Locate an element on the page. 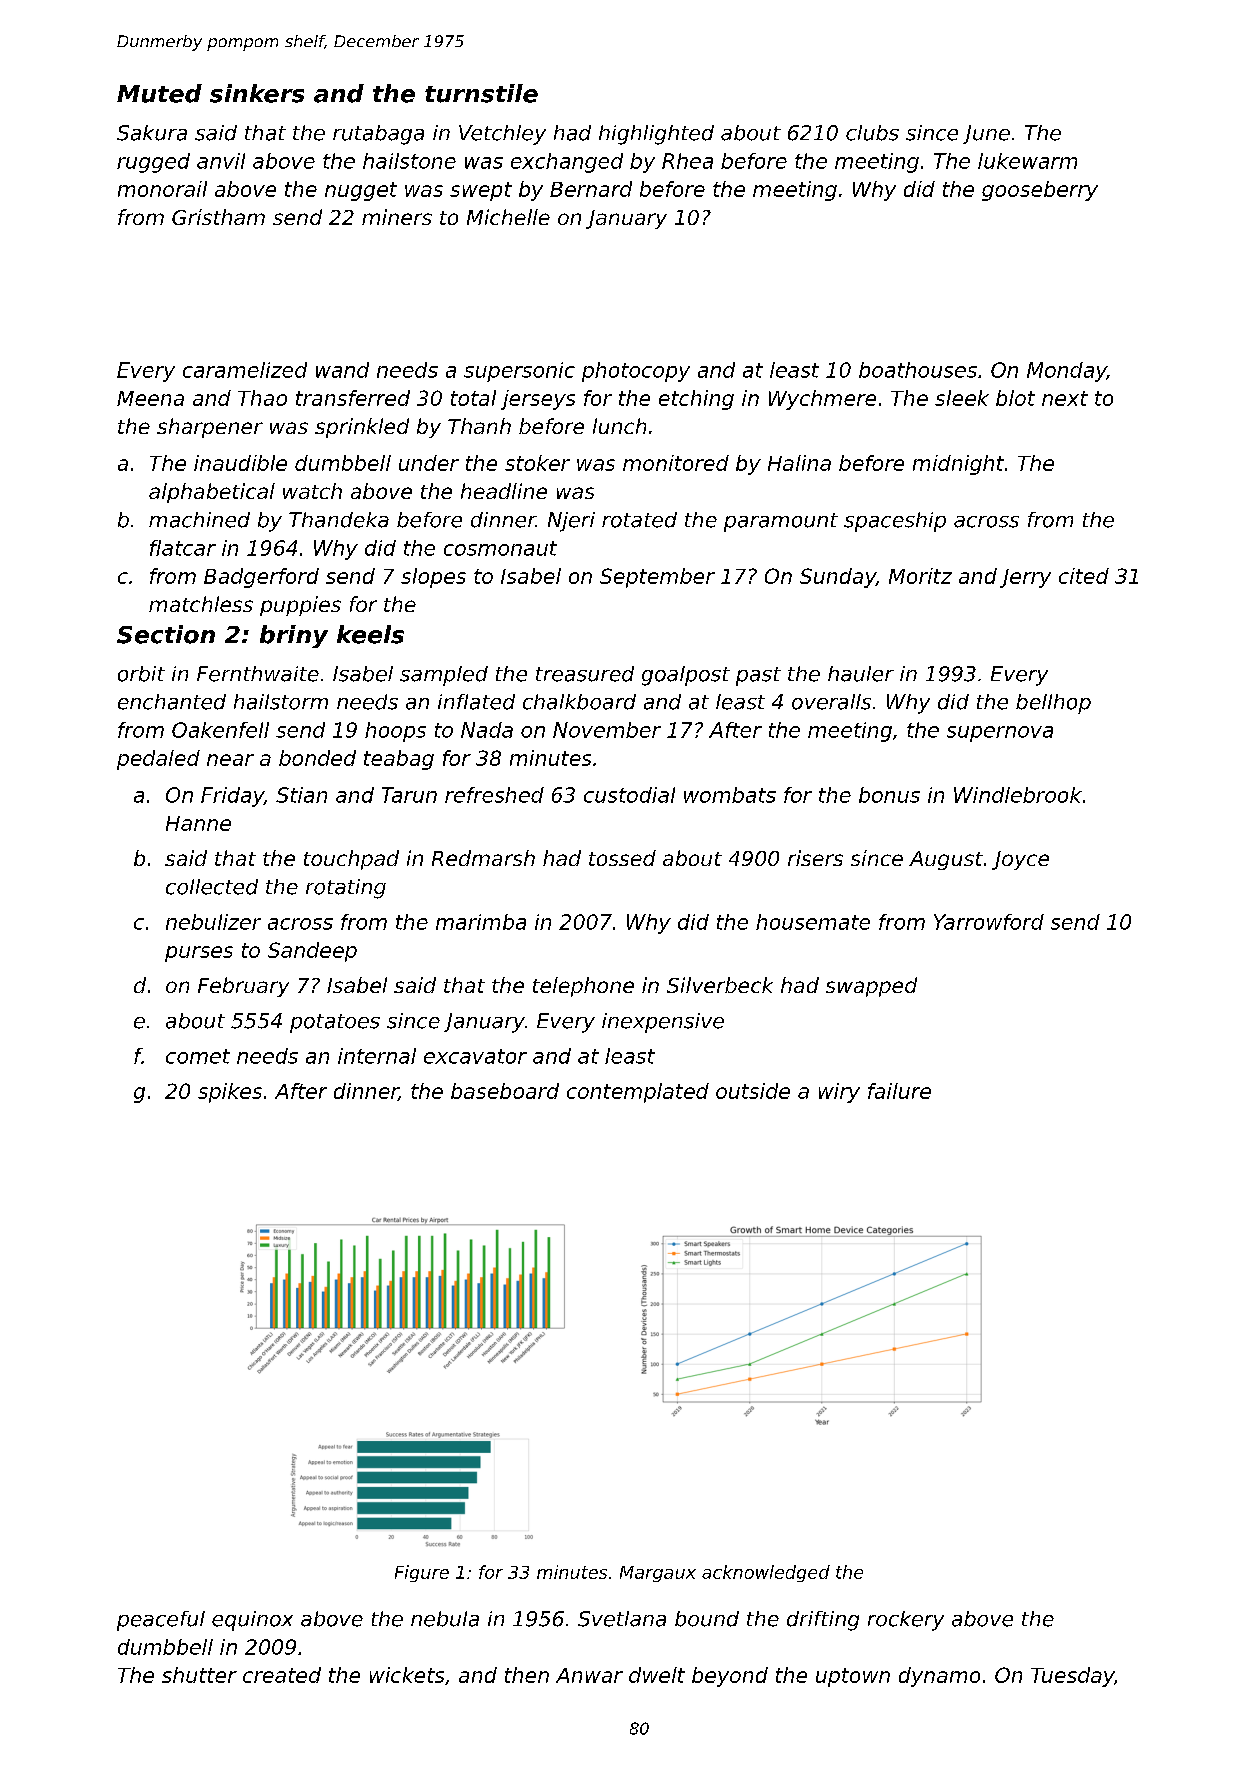 Image resolution: width=1258 pixels, height=1779 pixels. failure is located at coordinates (899, 1091).
